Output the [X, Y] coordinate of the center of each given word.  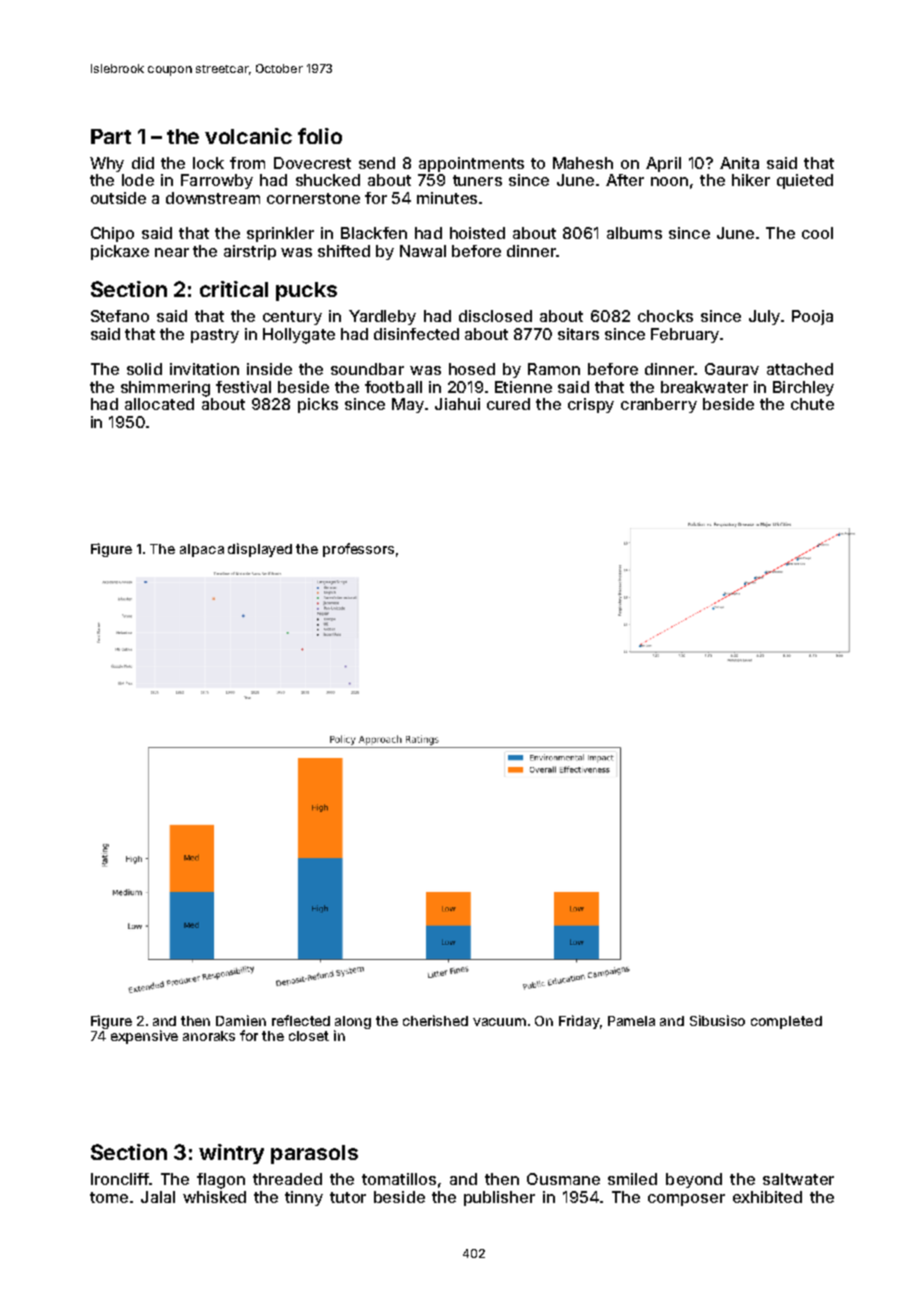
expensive [144, 1037]
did [143, 163]
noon [669, 181]
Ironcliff [120, 1179]
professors [358, 550]
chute [812, 404]
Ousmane [563, 1179]
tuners [477, 180]
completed [786, 1022]
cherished [435, 1020]
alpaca [202, 550]
